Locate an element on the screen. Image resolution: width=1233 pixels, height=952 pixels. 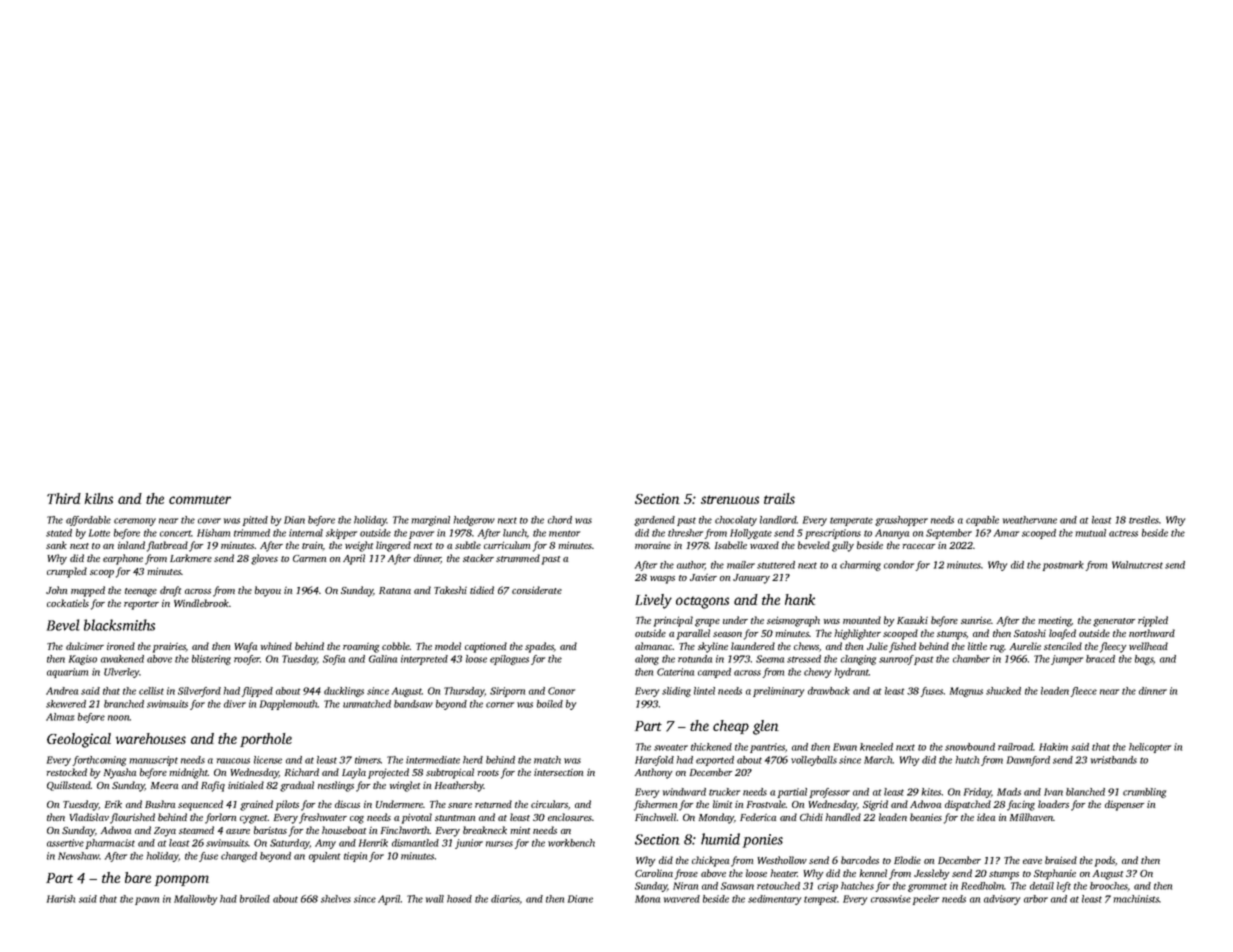
roaming is located at coordinates (361, 648).
